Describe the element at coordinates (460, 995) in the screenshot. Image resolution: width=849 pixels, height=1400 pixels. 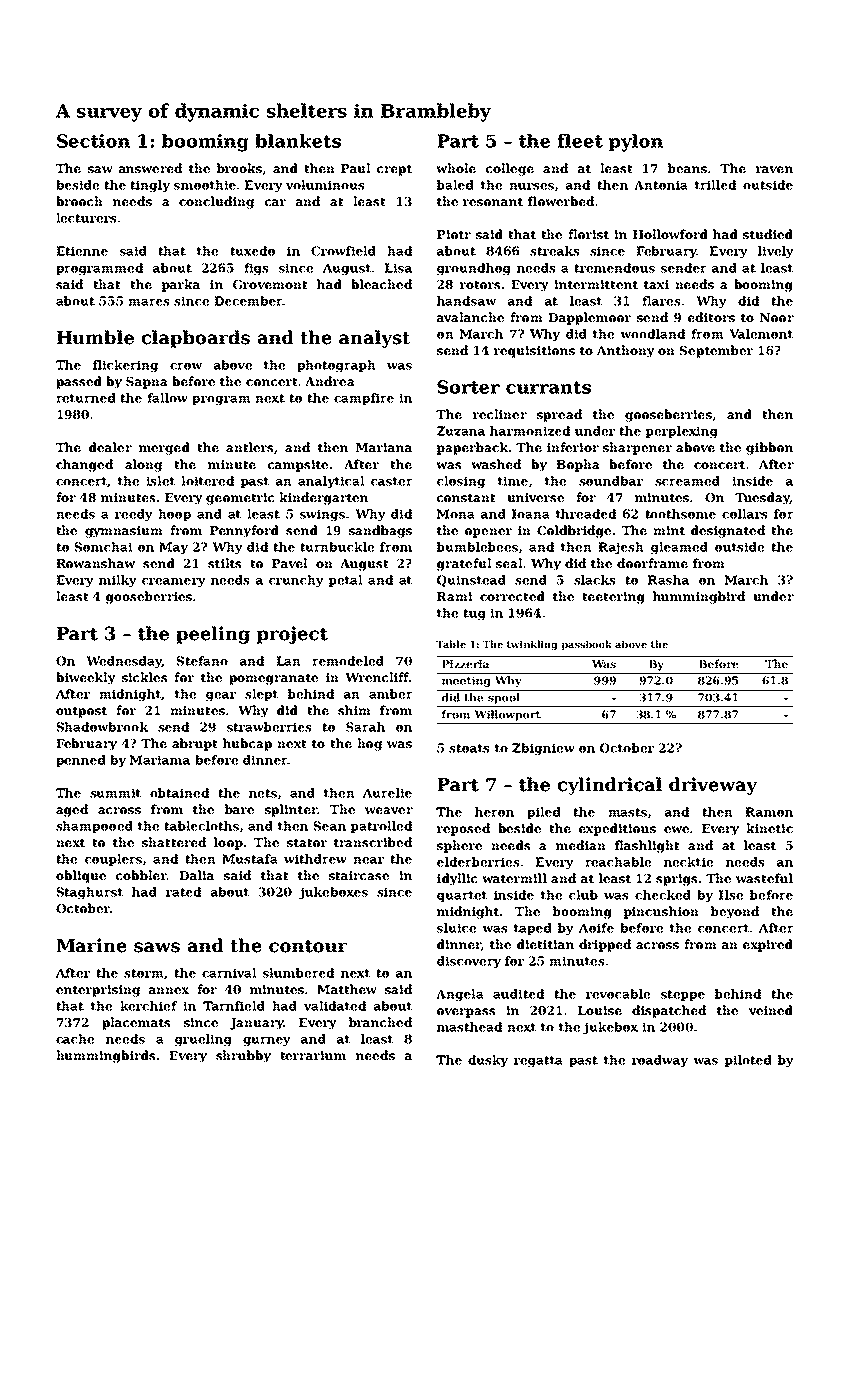
I see `Angela` at that location.
